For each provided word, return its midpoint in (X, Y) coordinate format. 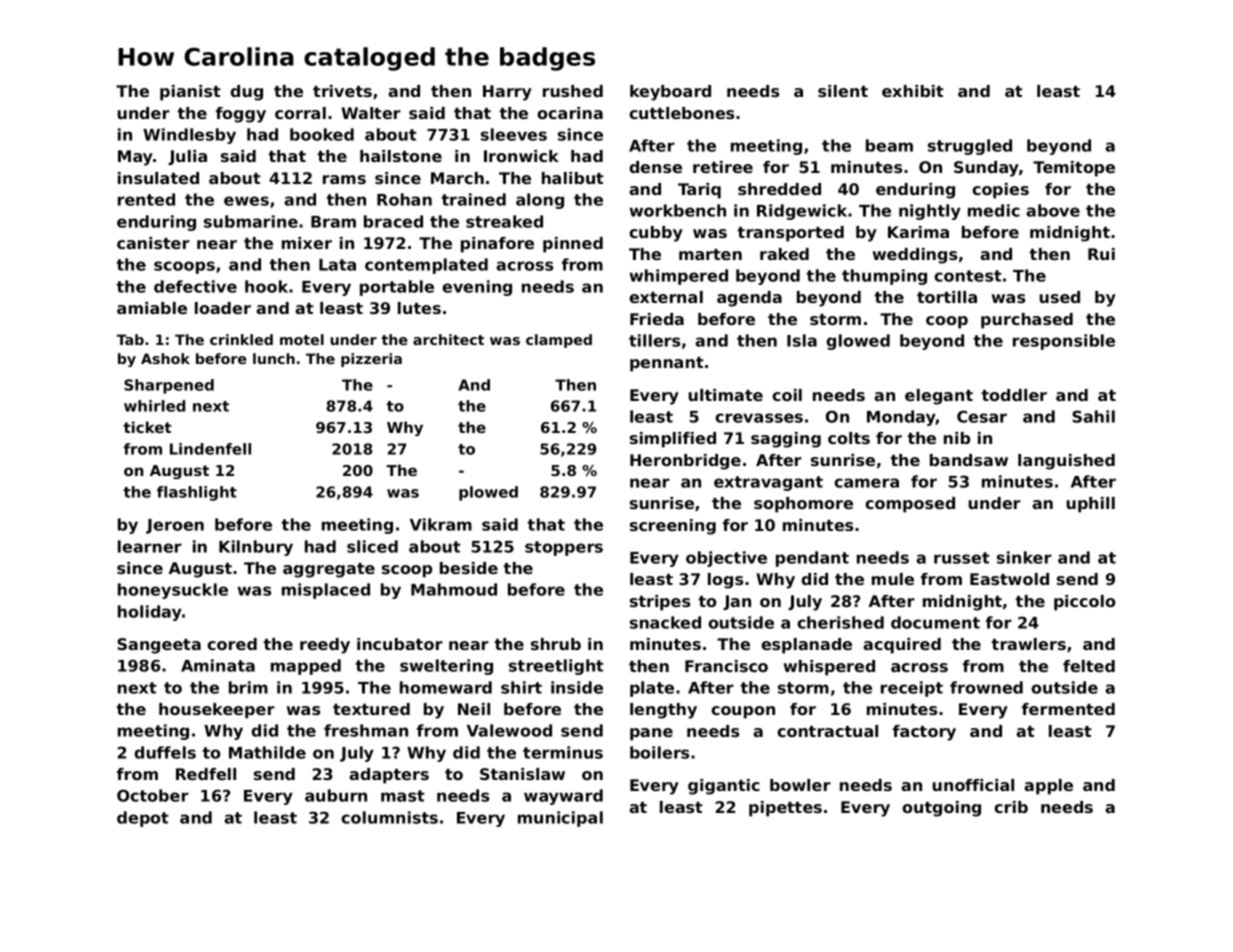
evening (477, 288)
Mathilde (267, 752)
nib (957, 438)
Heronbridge (685, 462)
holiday (150, 613)
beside (469, 568)
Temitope (1074, 169)
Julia (187, 157)
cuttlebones (681, 113)
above (1053, 210)
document (935, 622)
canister (153, 243)
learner (150, 546)
